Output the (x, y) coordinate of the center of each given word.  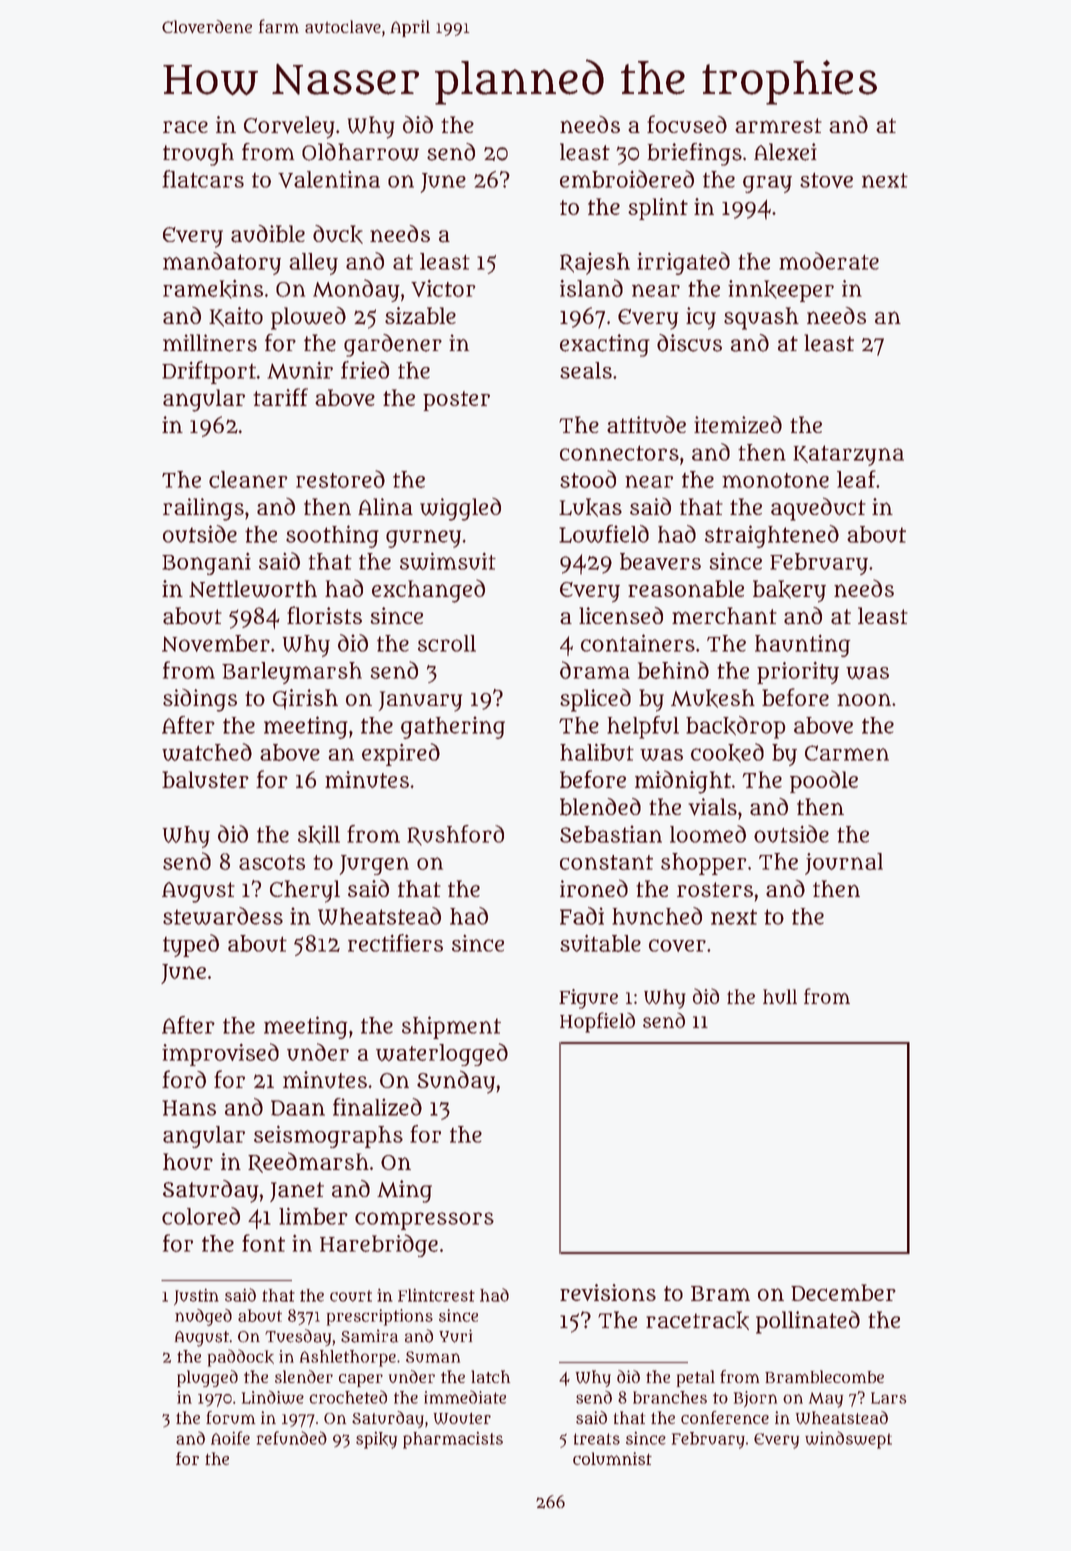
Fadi (582, 916)
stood (588, 479)
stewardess (223, 916)
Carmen (847, 753)
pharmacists (453, 1440)
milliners (210, 343)
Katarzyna (848, 455)
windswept (848, 1440)
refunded (292, 1438)
